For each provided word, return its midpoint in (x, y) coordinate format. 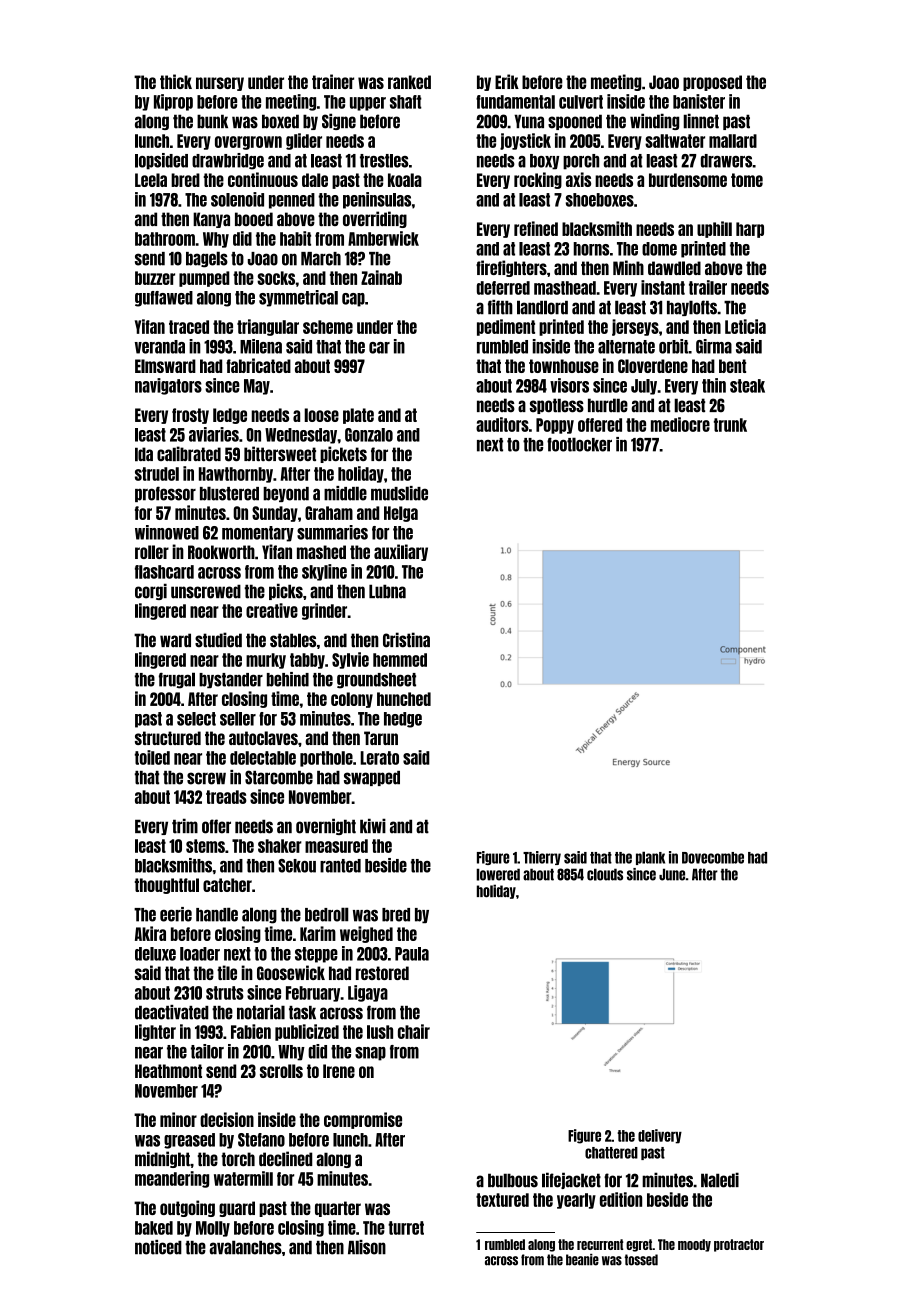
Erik (507, 81)
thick (176, 81)
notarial (261, 1012)
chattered (611, 1153)
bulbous (513, 1180)
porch (581, 162)
